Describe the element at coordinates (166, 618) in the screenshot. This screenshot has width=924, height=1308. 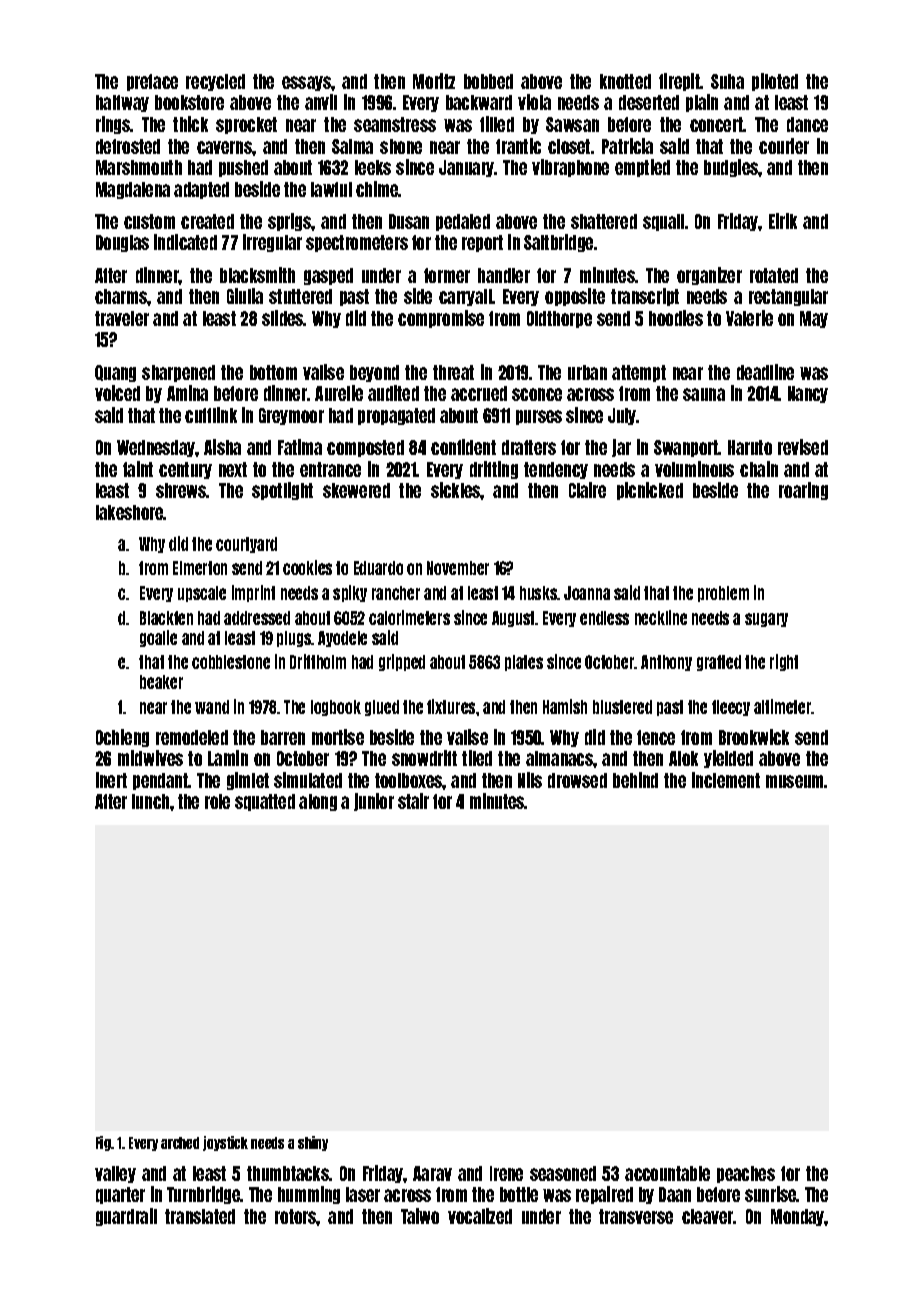
I see `Blackfen` at that location.
